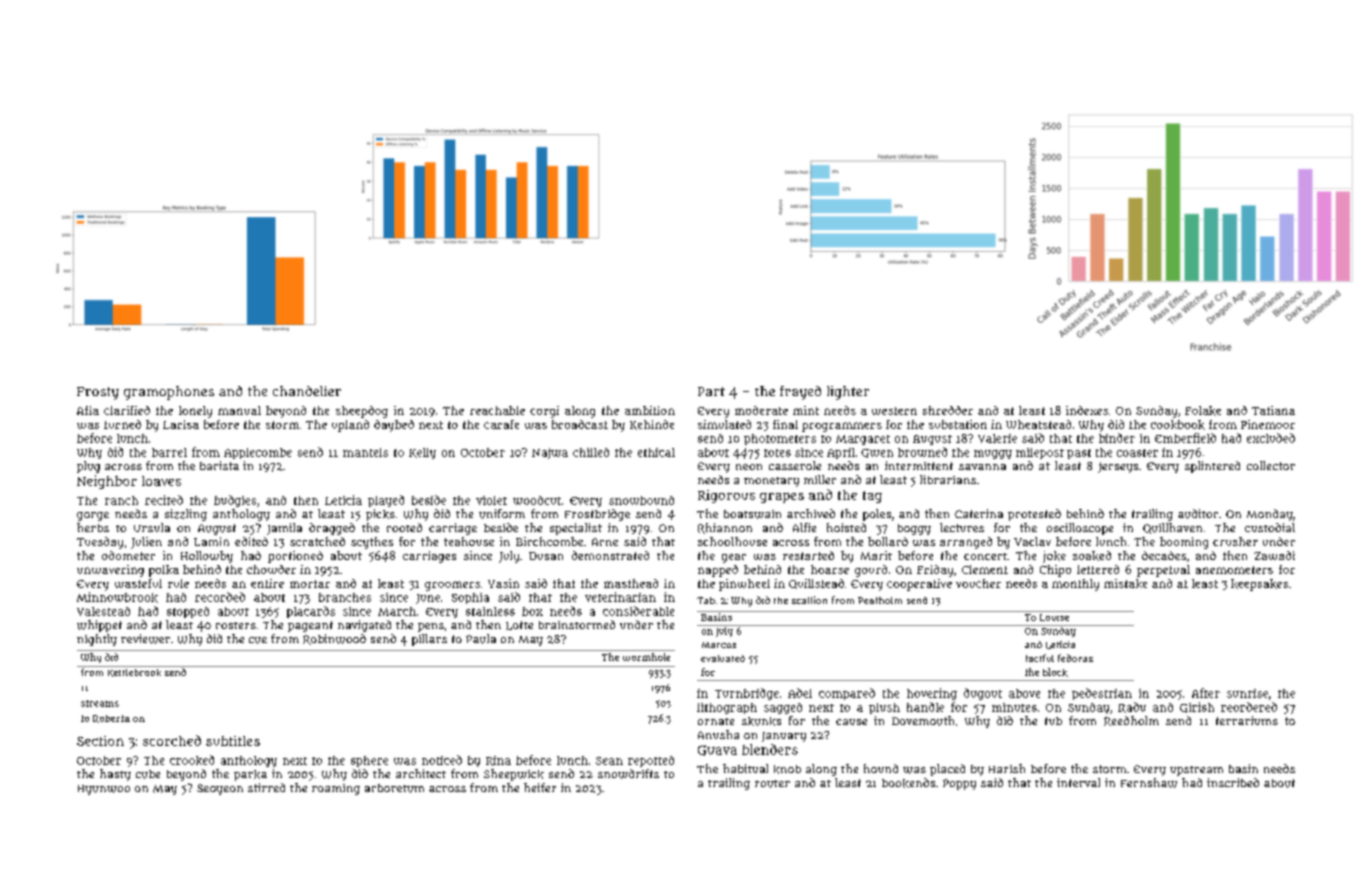 The height and width of the document is (887, 1372). Describe the element at coordinates (88, 410) in the document. I see `Afia` at that location.
